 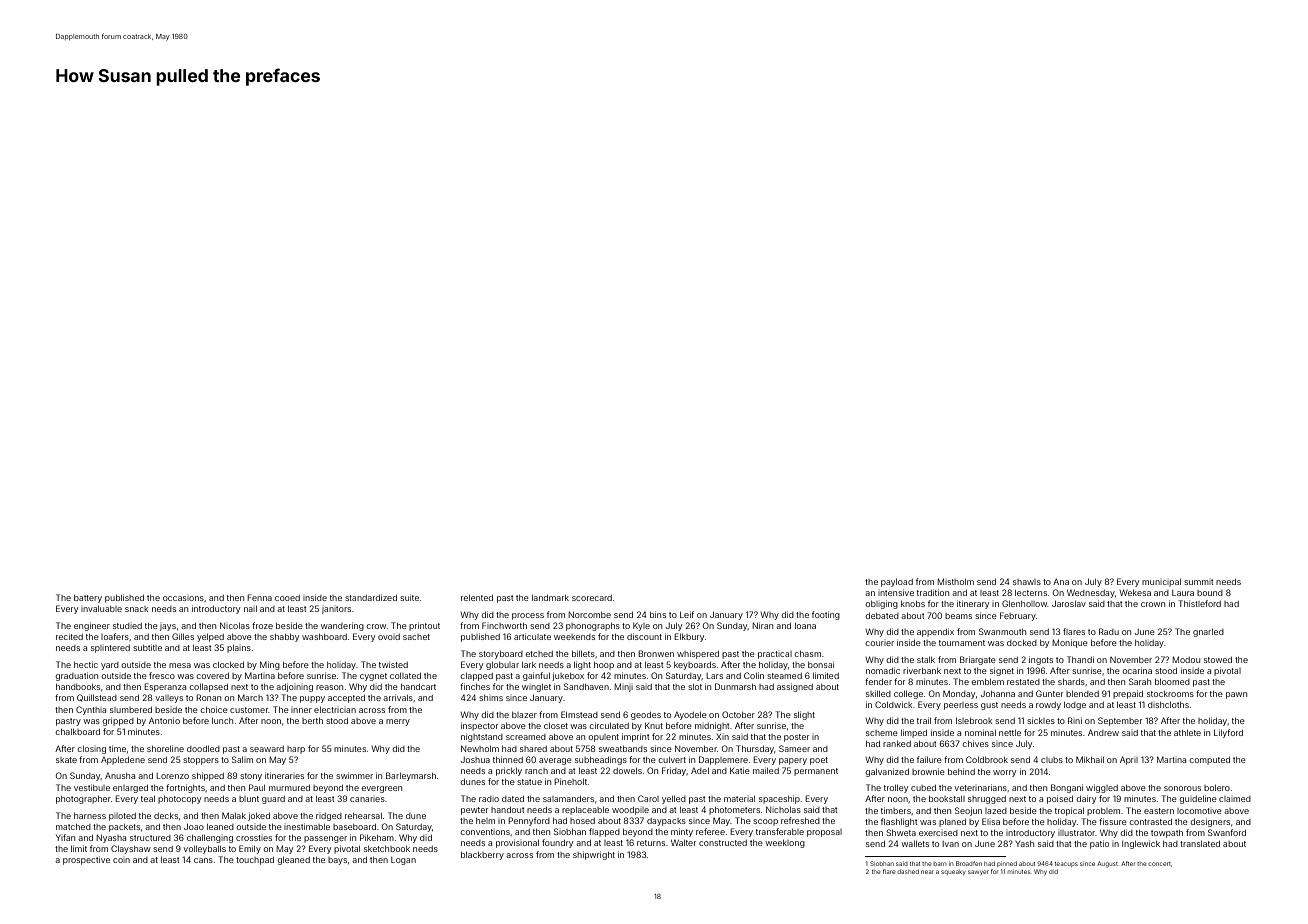 What do you see at coordinates (250, 609) in the image?
I see `nail` at bounding box center [250, 609].
